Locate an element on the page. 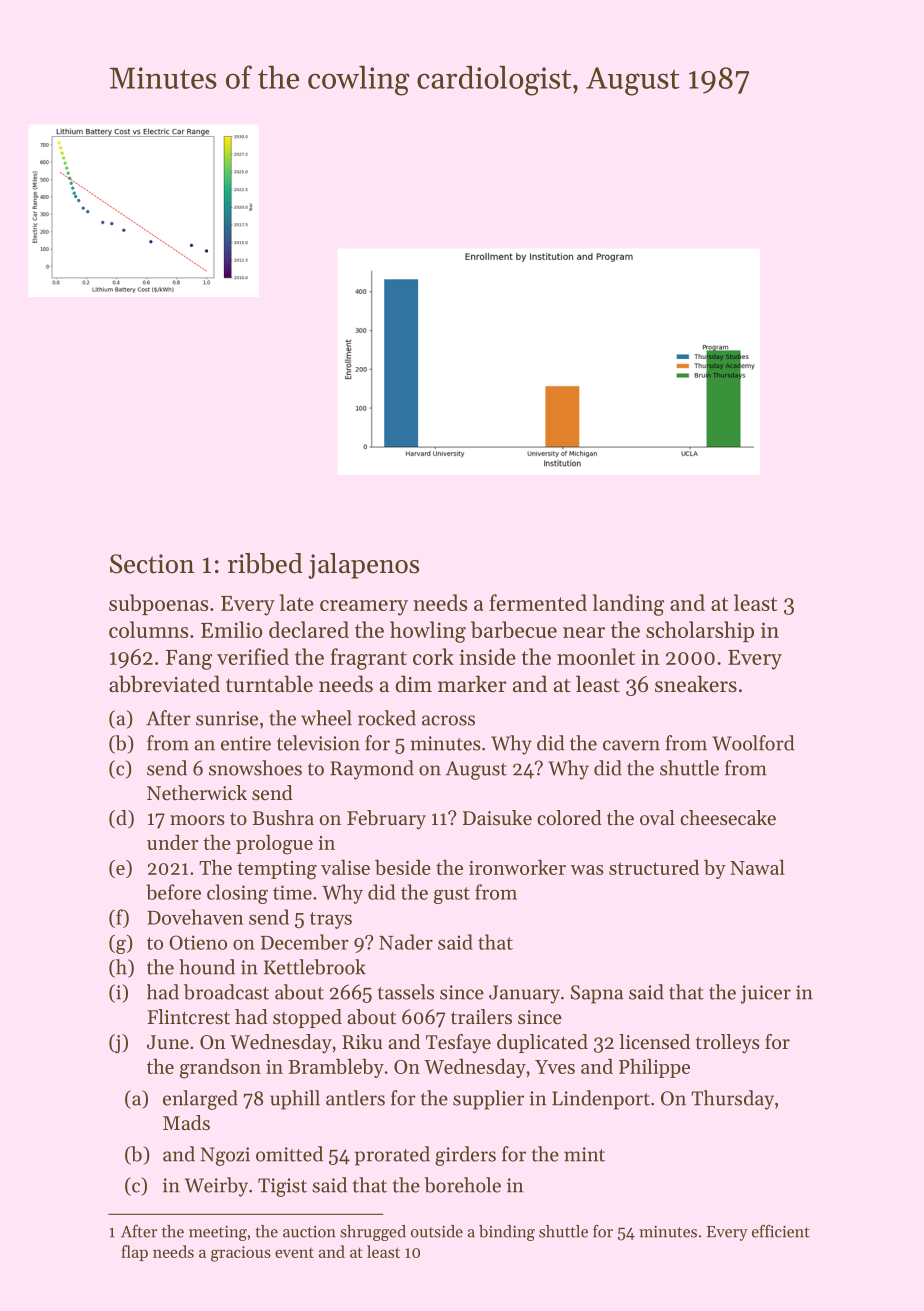 The height and width of the document is (1311, 924). Woolford is located at coordinates (753, 743).
